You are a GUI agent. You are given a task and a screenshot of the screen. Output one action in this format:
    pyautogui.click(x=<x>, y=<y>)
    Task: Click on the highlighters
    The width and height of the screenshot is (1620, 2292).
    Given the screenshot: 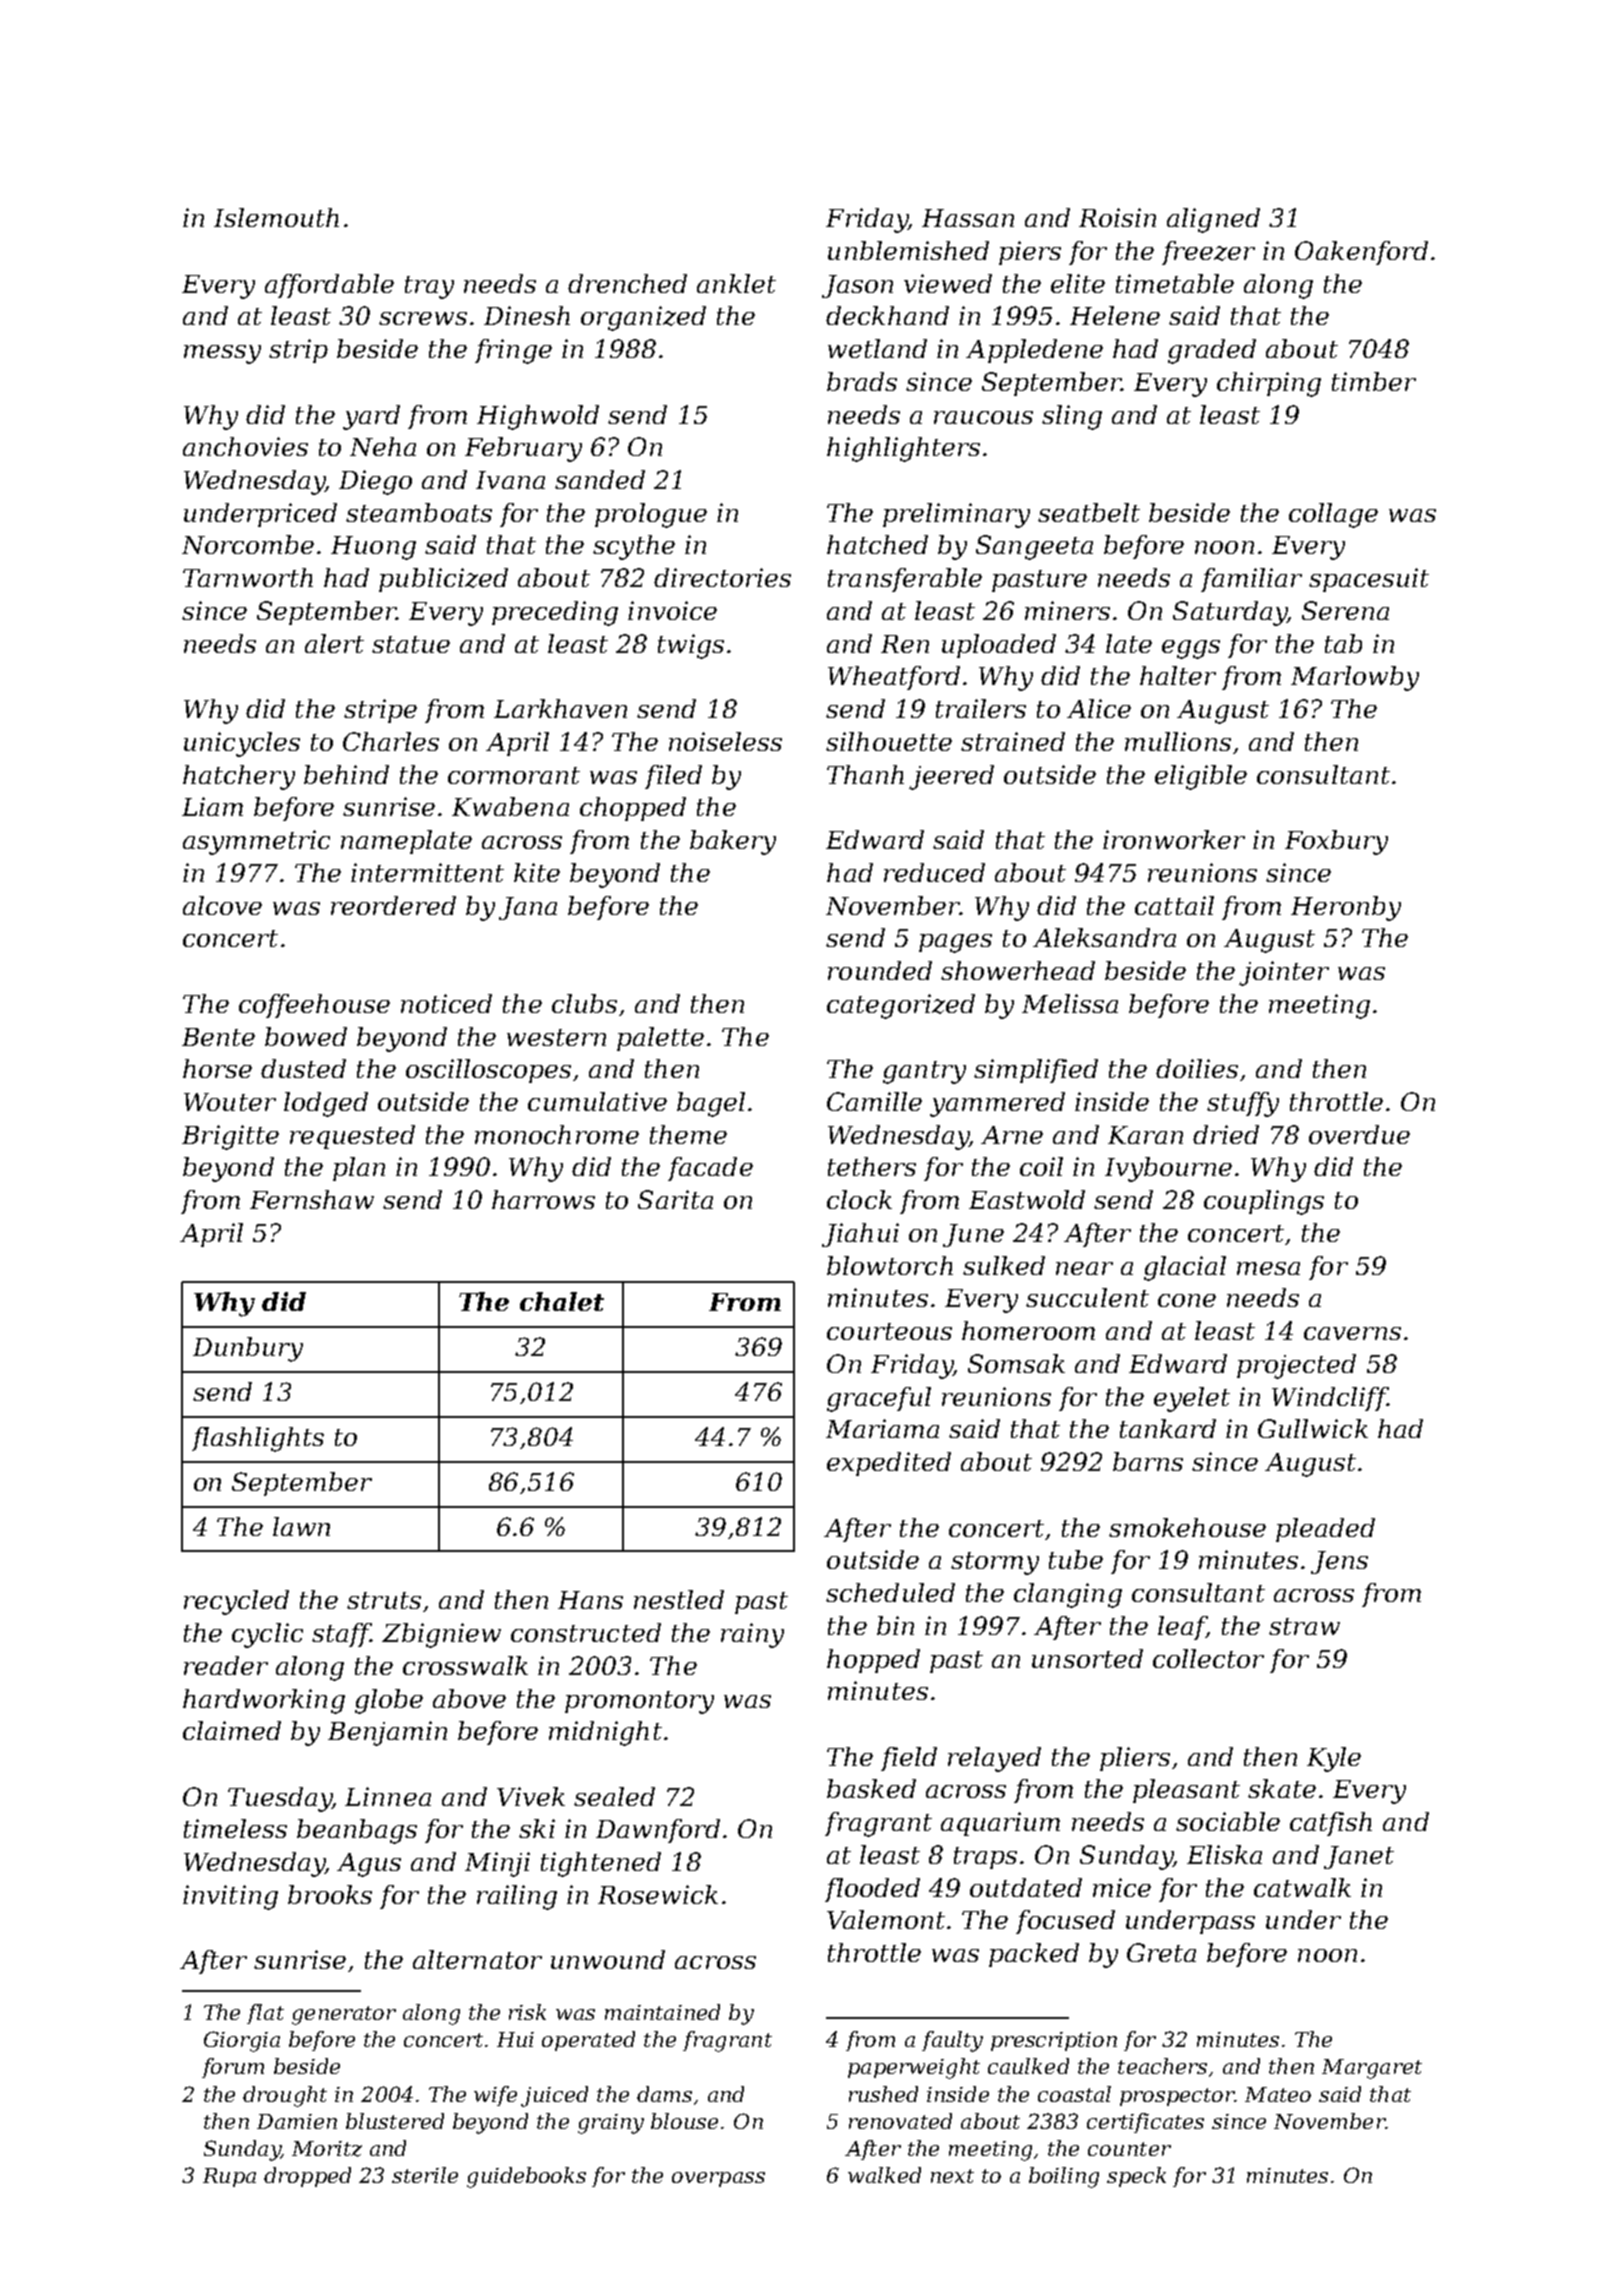 What is the action you would take?
    pyautogui.click(x=903, y=449)
